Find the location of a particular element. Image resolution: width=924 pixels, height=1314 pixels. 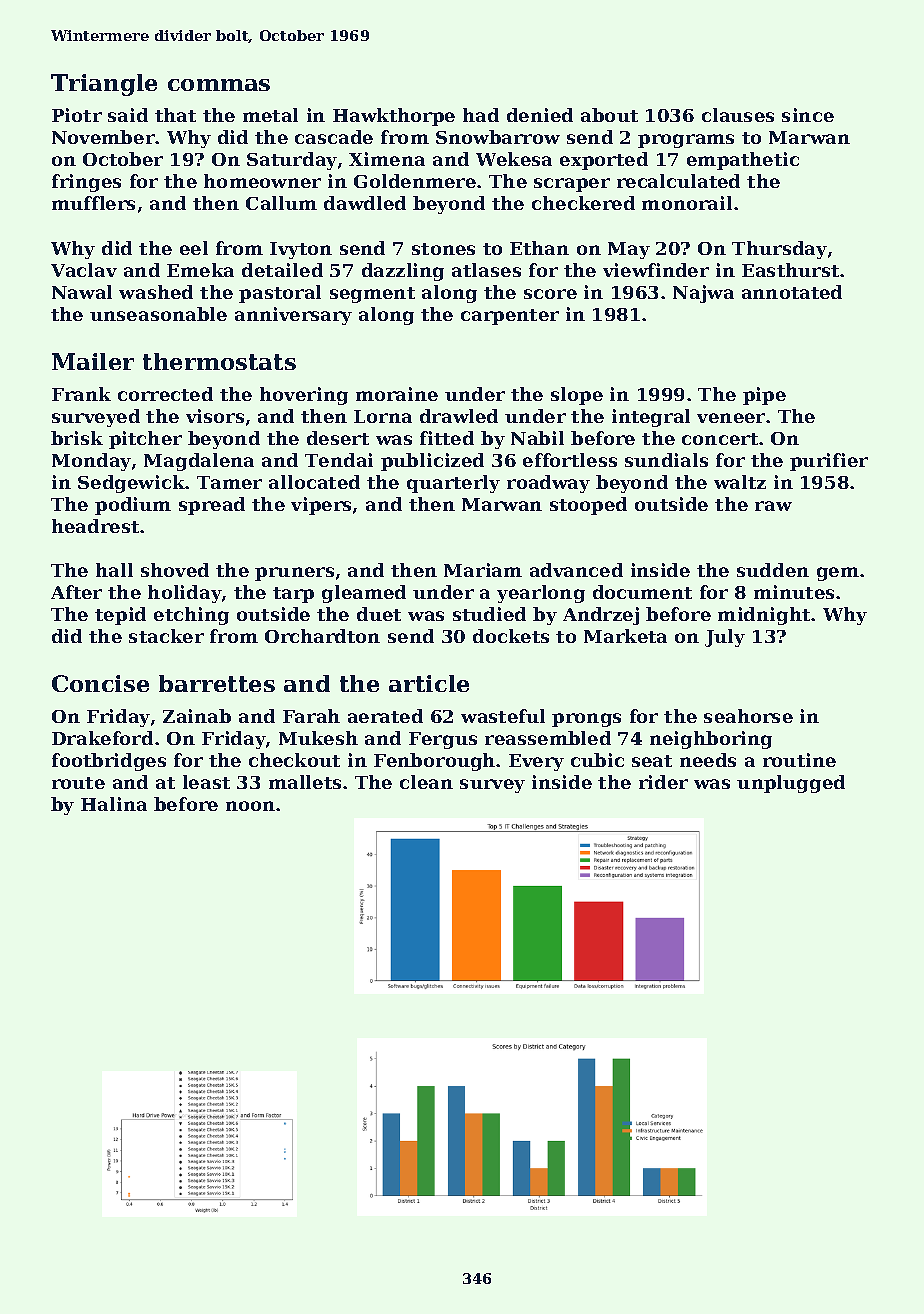

midnight is located at coordinates (764, 616).
